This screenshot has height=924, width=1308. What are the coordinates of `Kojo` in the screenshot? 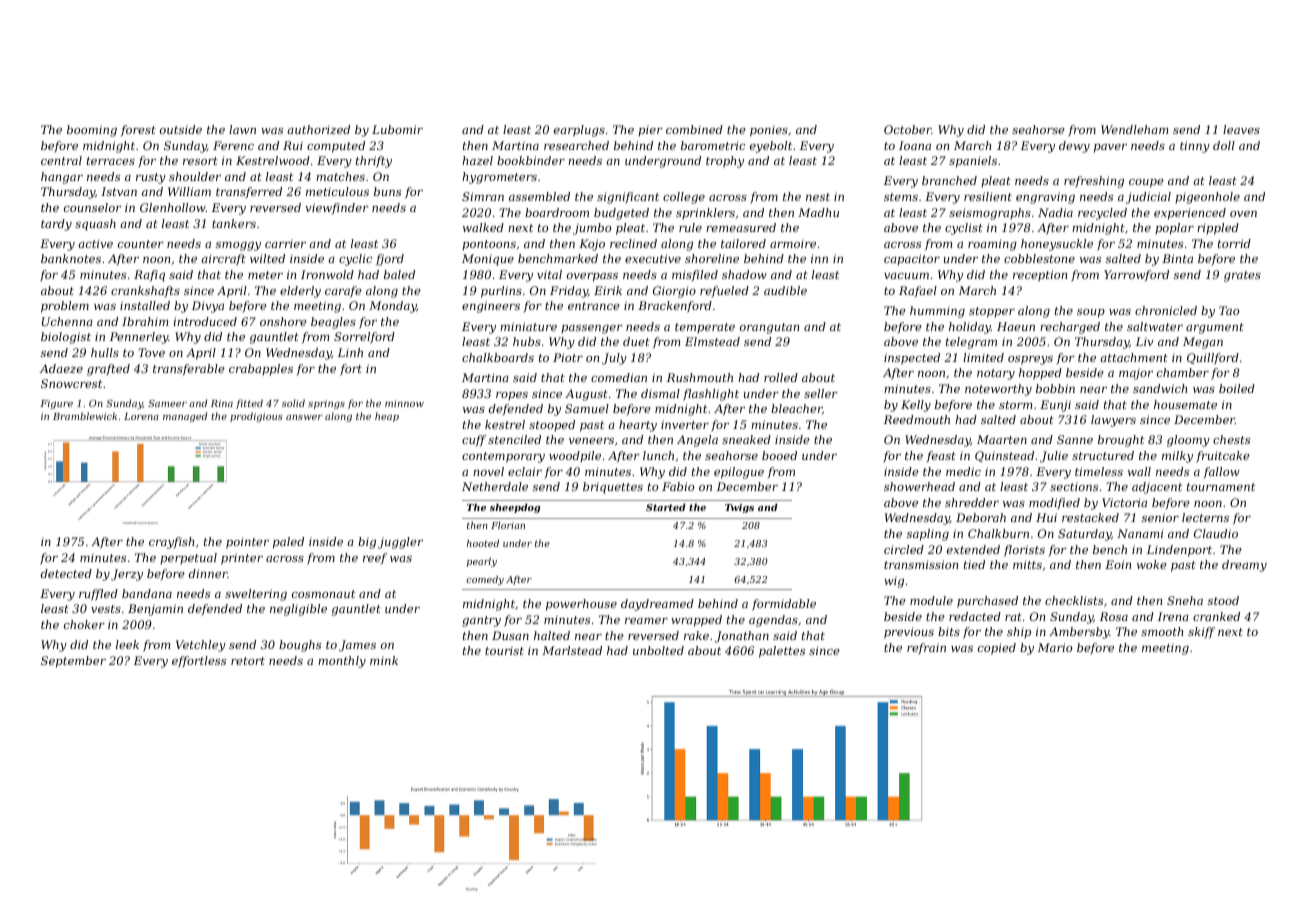 It's located at (592, 245).
